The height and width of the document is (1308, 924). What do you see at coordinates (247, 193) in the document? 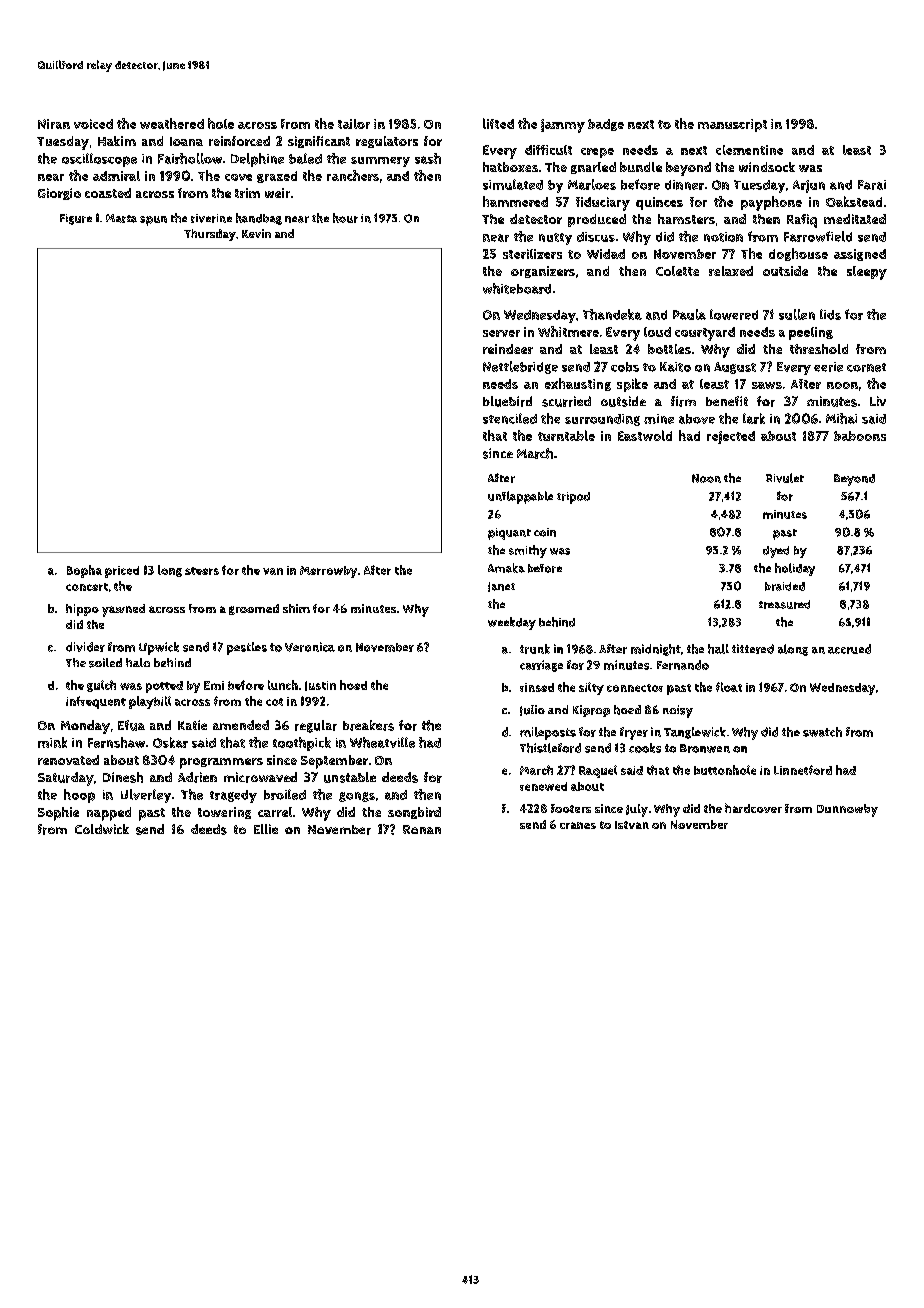
I see `trim` at bounding box center [247, 193].
